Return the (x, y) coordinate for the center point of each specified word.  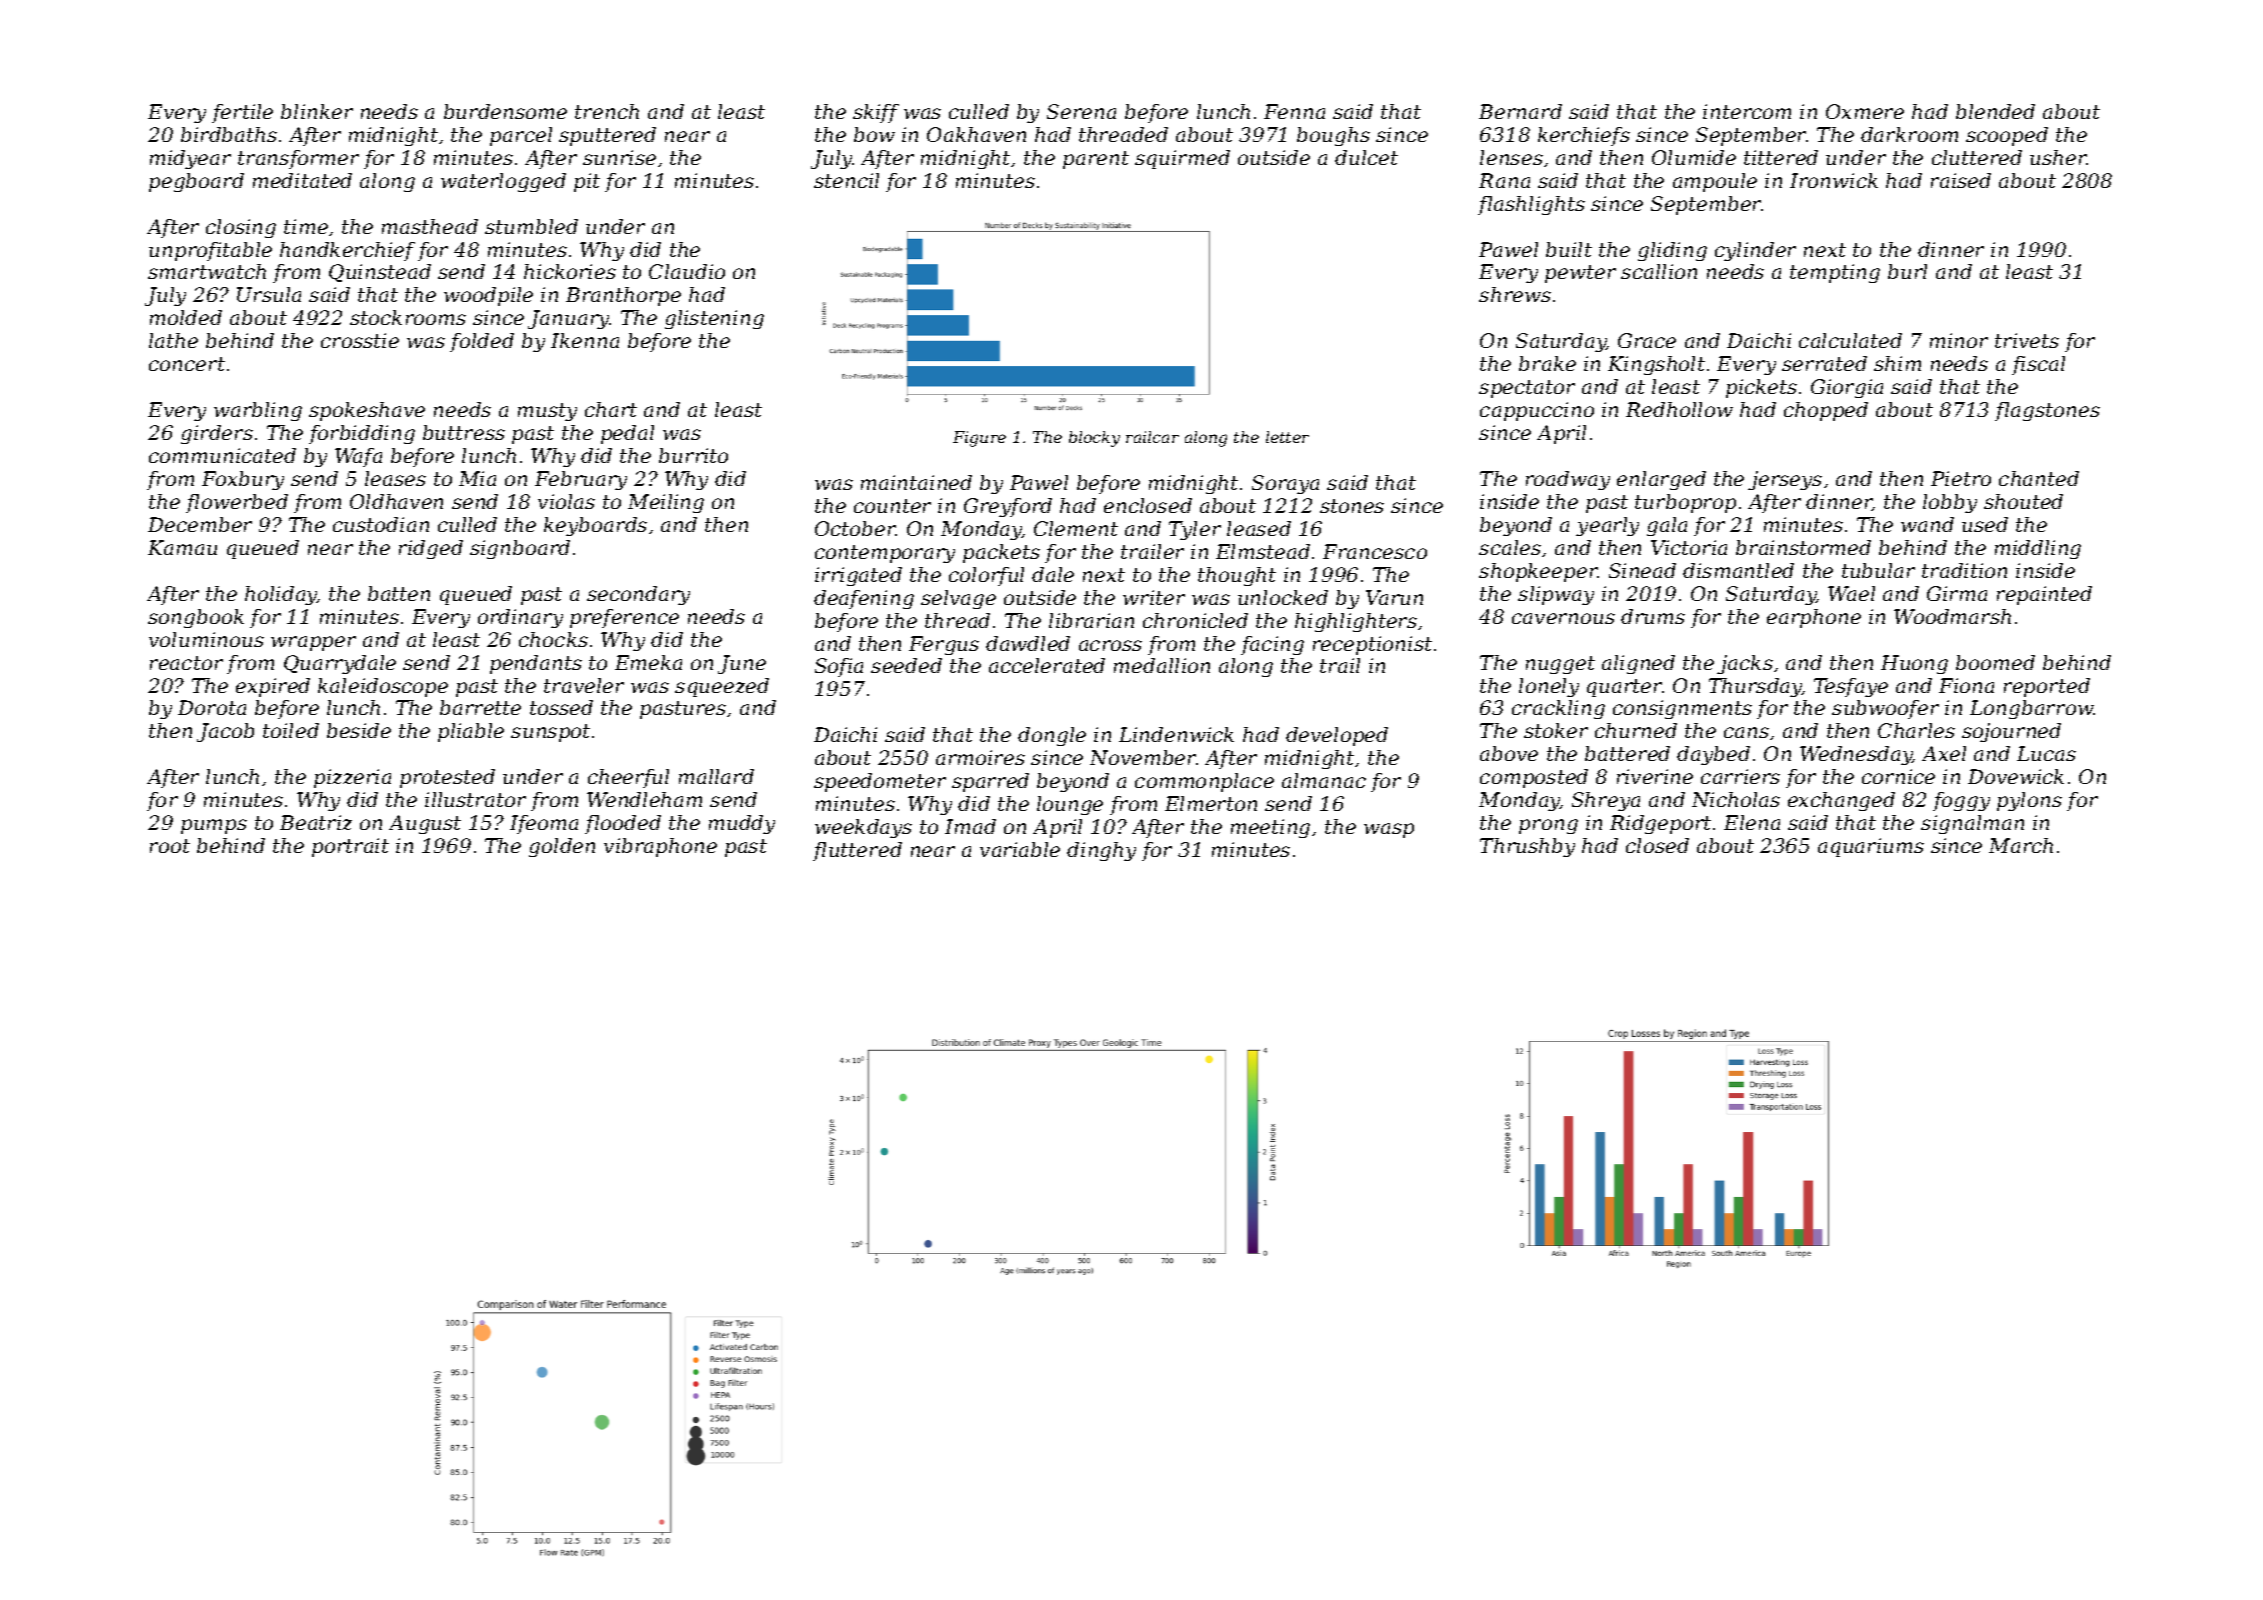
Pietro (1961, 478)
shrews (1515, 294)
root (170, 846)
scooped (2007, 136)
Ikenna (585, 340)
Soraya (1285, 484)
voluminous (206, 639)
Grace (1647, 340)
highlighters (1356, 622)
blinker (317, 111)
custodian (381, 524)
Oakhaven (976, 134)
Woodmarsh (1952, 616)
